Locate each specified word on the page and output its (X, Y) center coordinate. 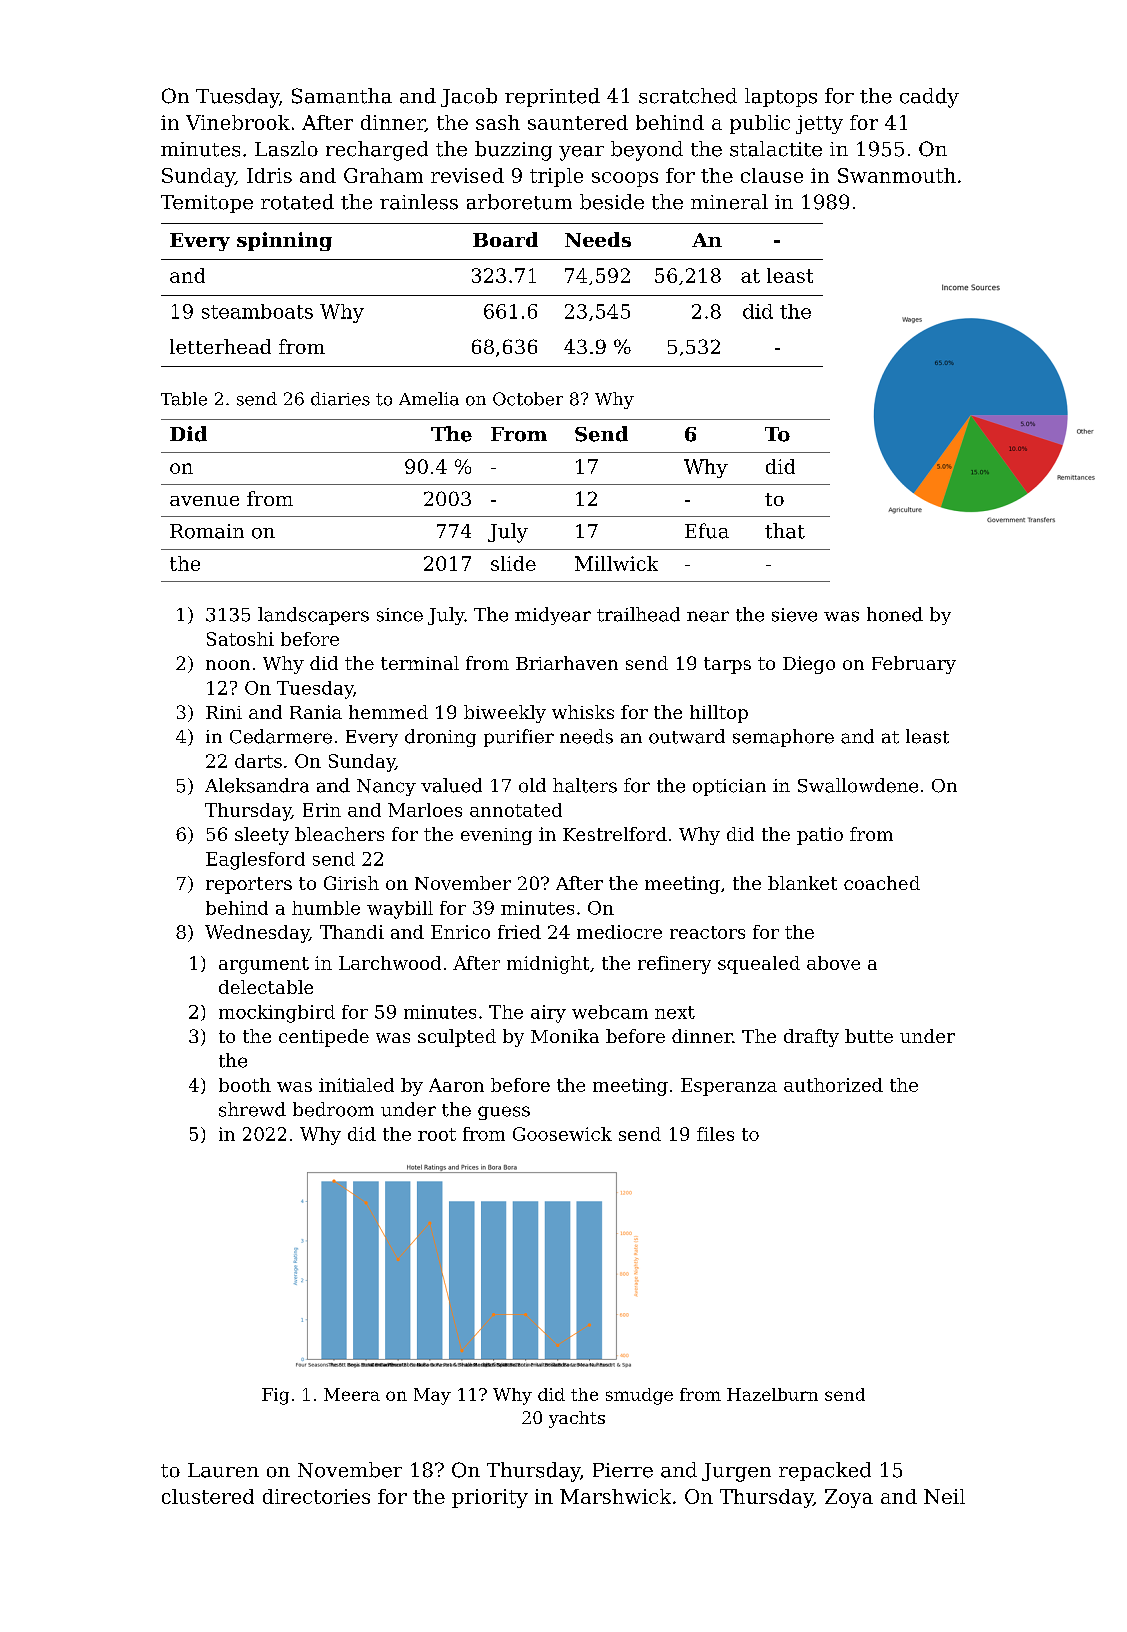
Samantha (342, 96)
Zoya (849, 1498)
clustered (208, 1496)
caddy (929, 98)
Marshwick (615, 1496)
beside (612, 202)
